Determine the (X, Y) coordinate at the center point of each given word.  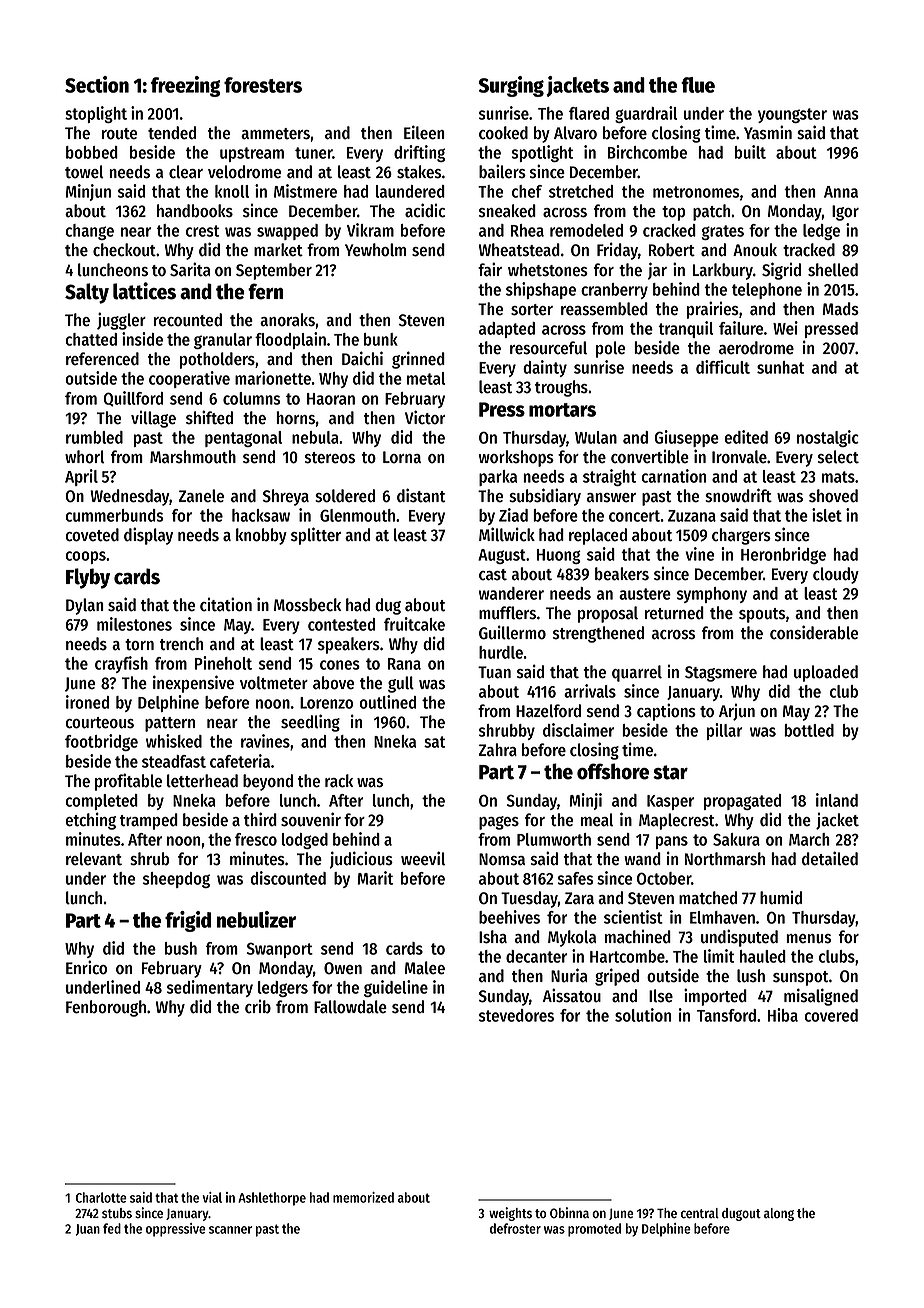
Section (97, 84)
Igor (845, 213)
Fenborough (106, 1008)
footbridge (101, 742)
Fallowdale (350, 1007)
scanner (230, 1230)
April (81, 477)
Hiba (783, 1015)
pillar (724, 731)
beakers (622, 574)
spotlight (542, 153)
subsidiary (545, 497)
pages (499, 823)
